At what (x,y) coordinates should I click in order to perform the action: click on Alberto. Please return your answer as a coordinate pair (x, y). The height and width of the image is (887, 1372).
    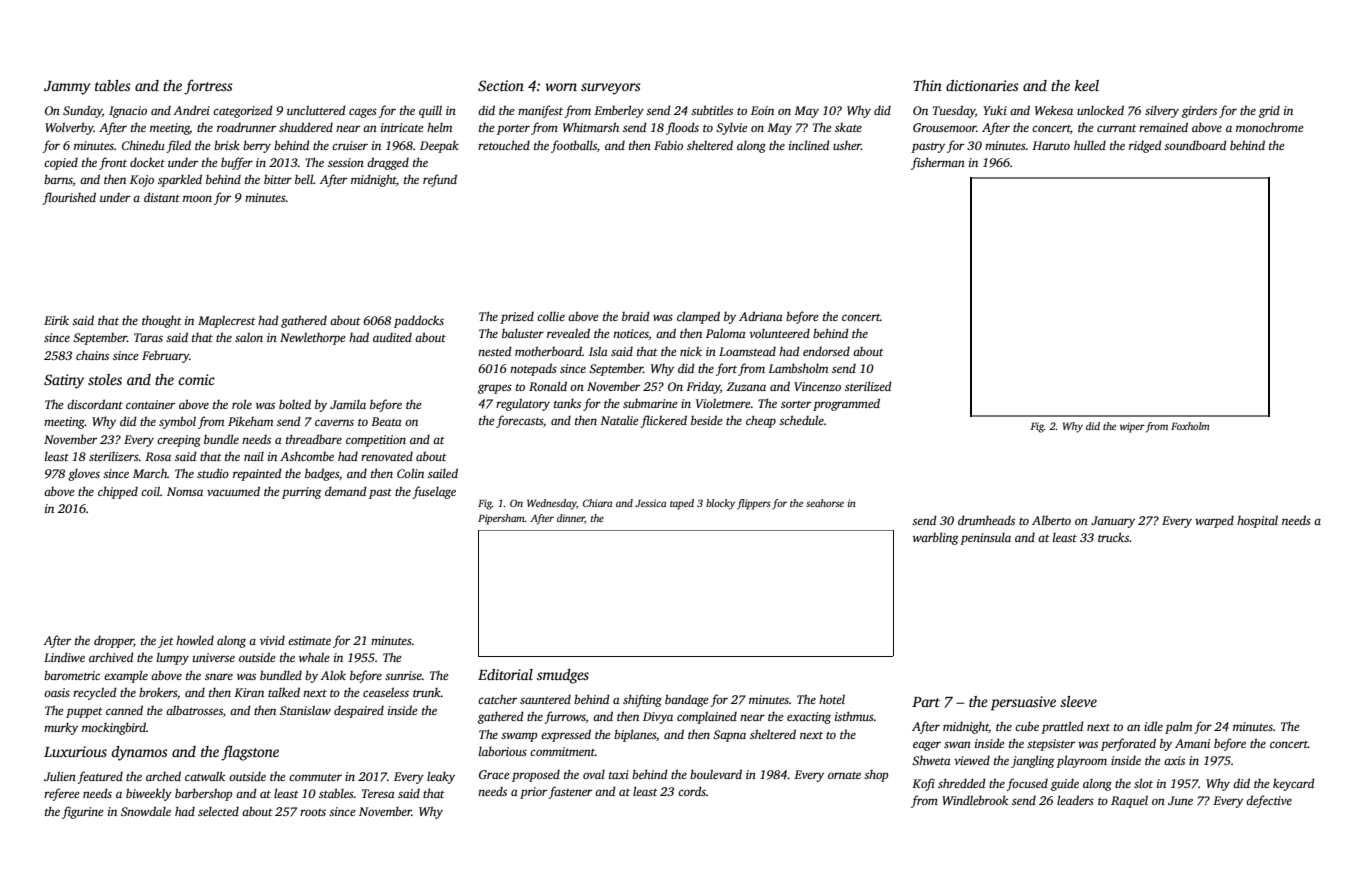
    Looking at the image, I should click on (1051, 520).
